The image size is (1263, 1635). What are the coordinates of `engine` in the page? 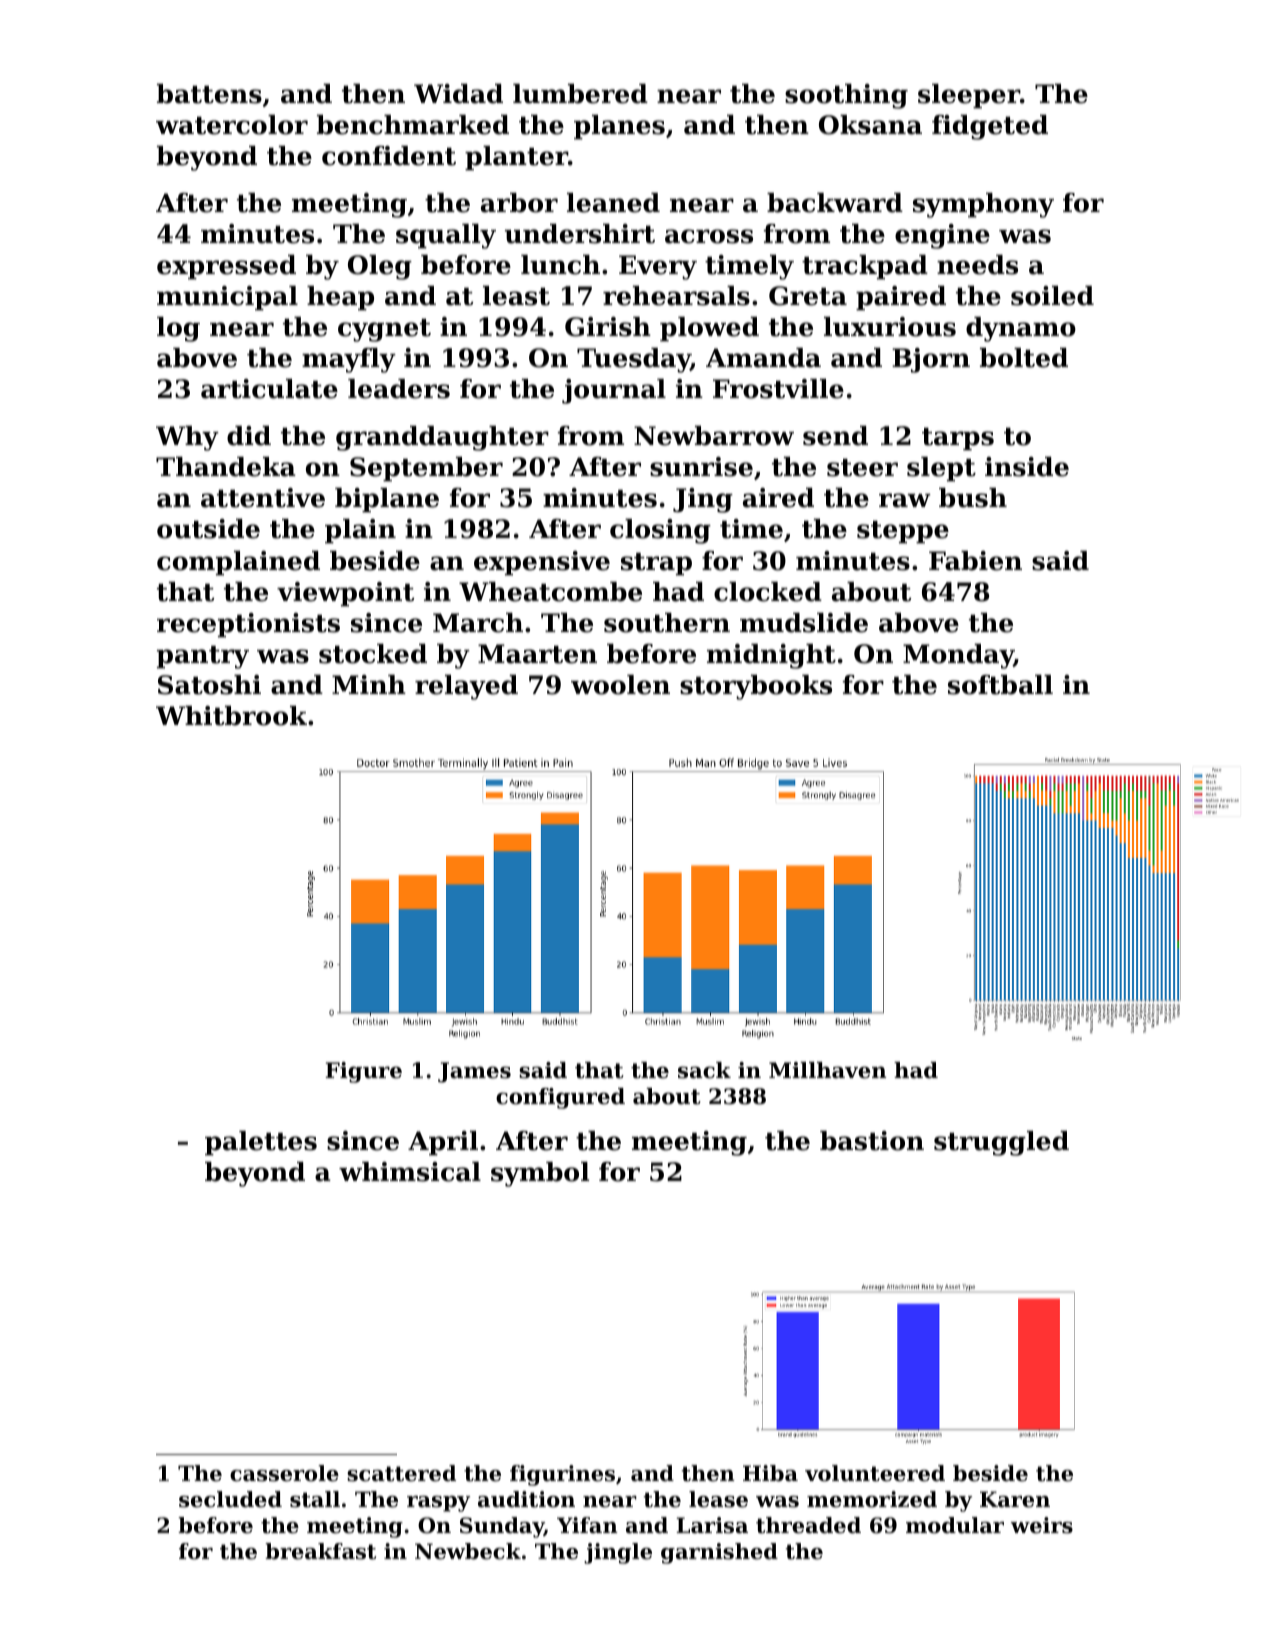 It's located at (942, 236).
